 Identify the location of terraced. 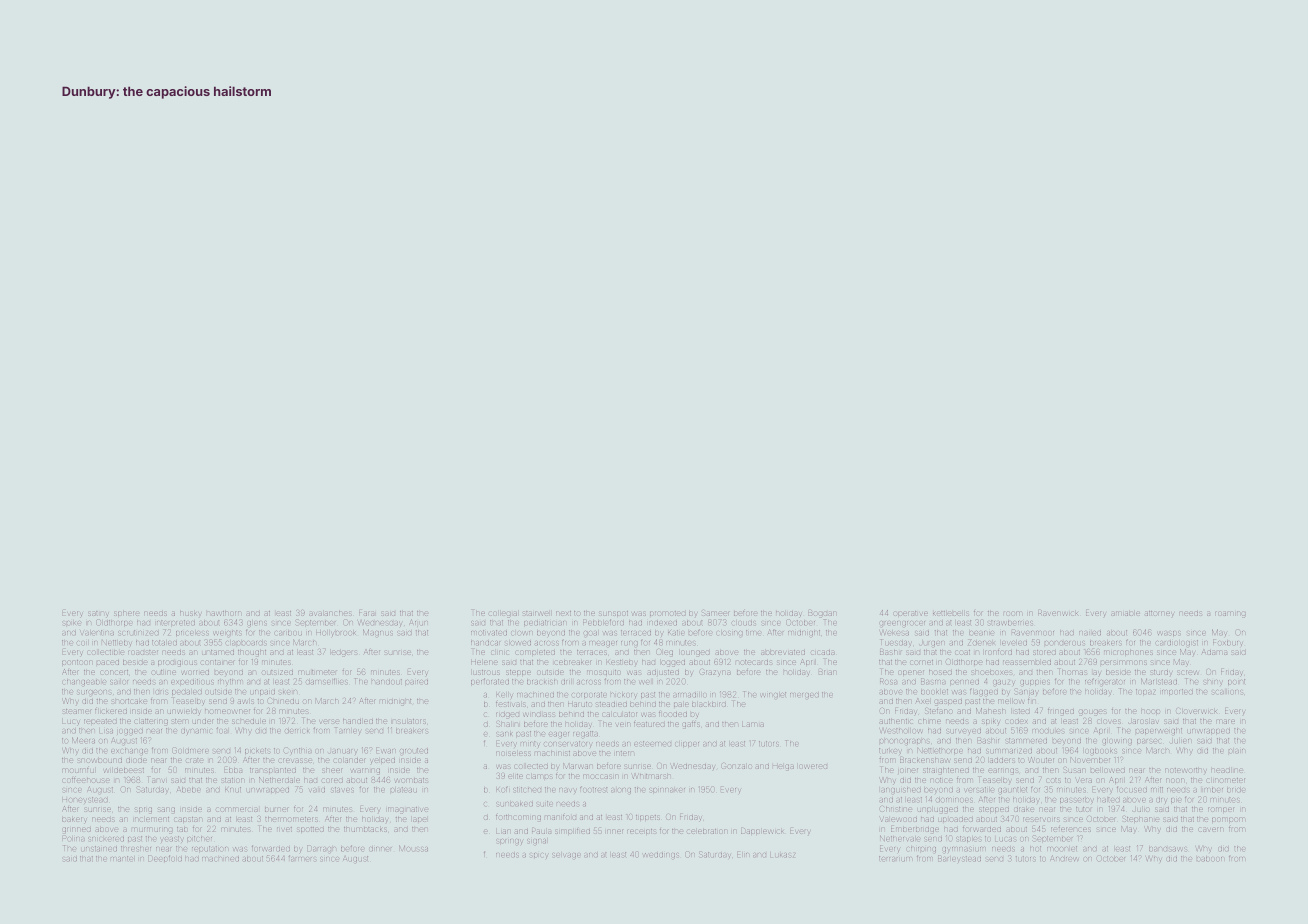
(636, 632).
